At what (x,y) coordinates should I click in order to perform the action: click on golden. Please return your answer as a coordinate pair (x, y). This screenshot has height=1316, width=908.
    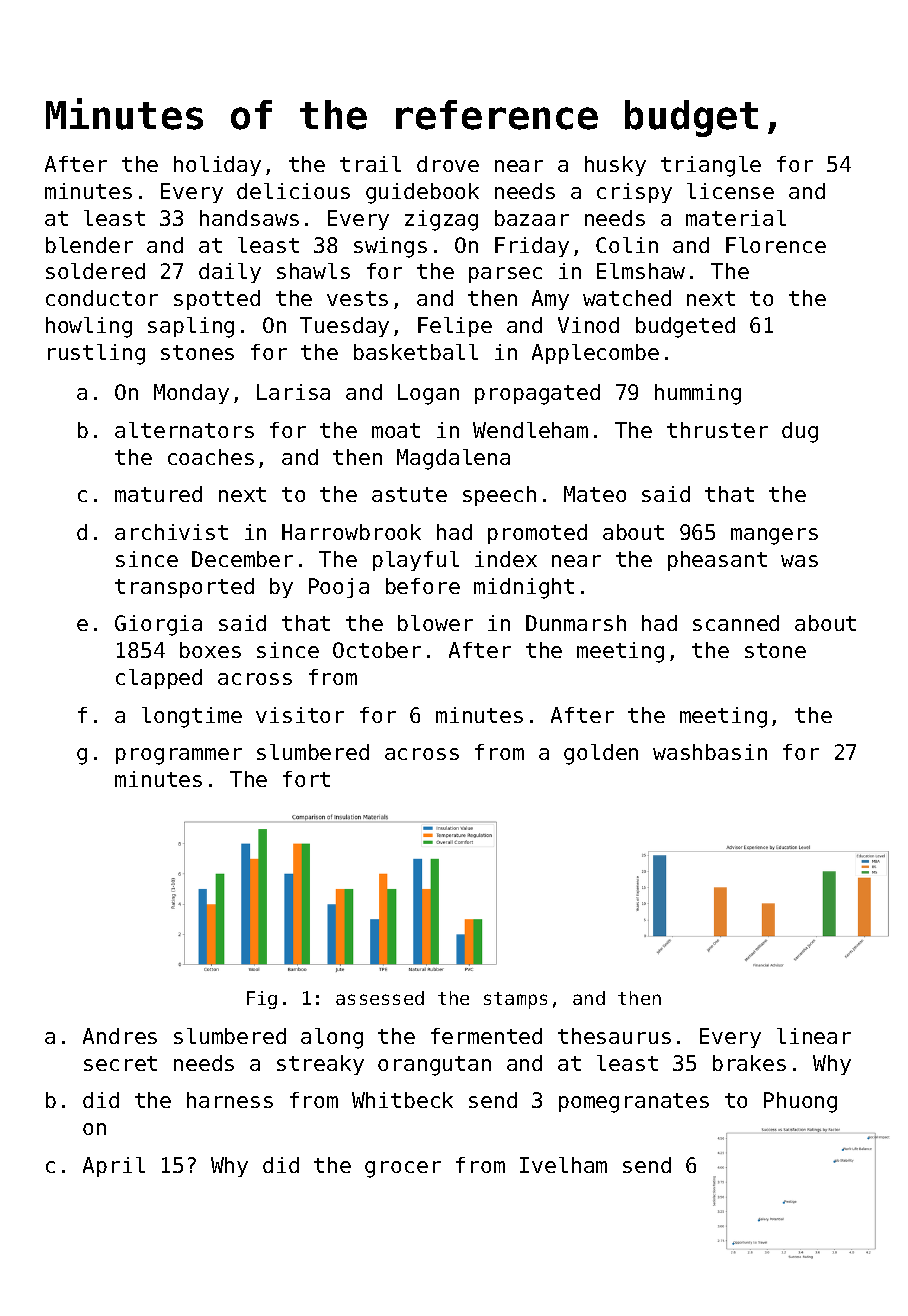
    Looking at the image, I should click on (601, 754).
